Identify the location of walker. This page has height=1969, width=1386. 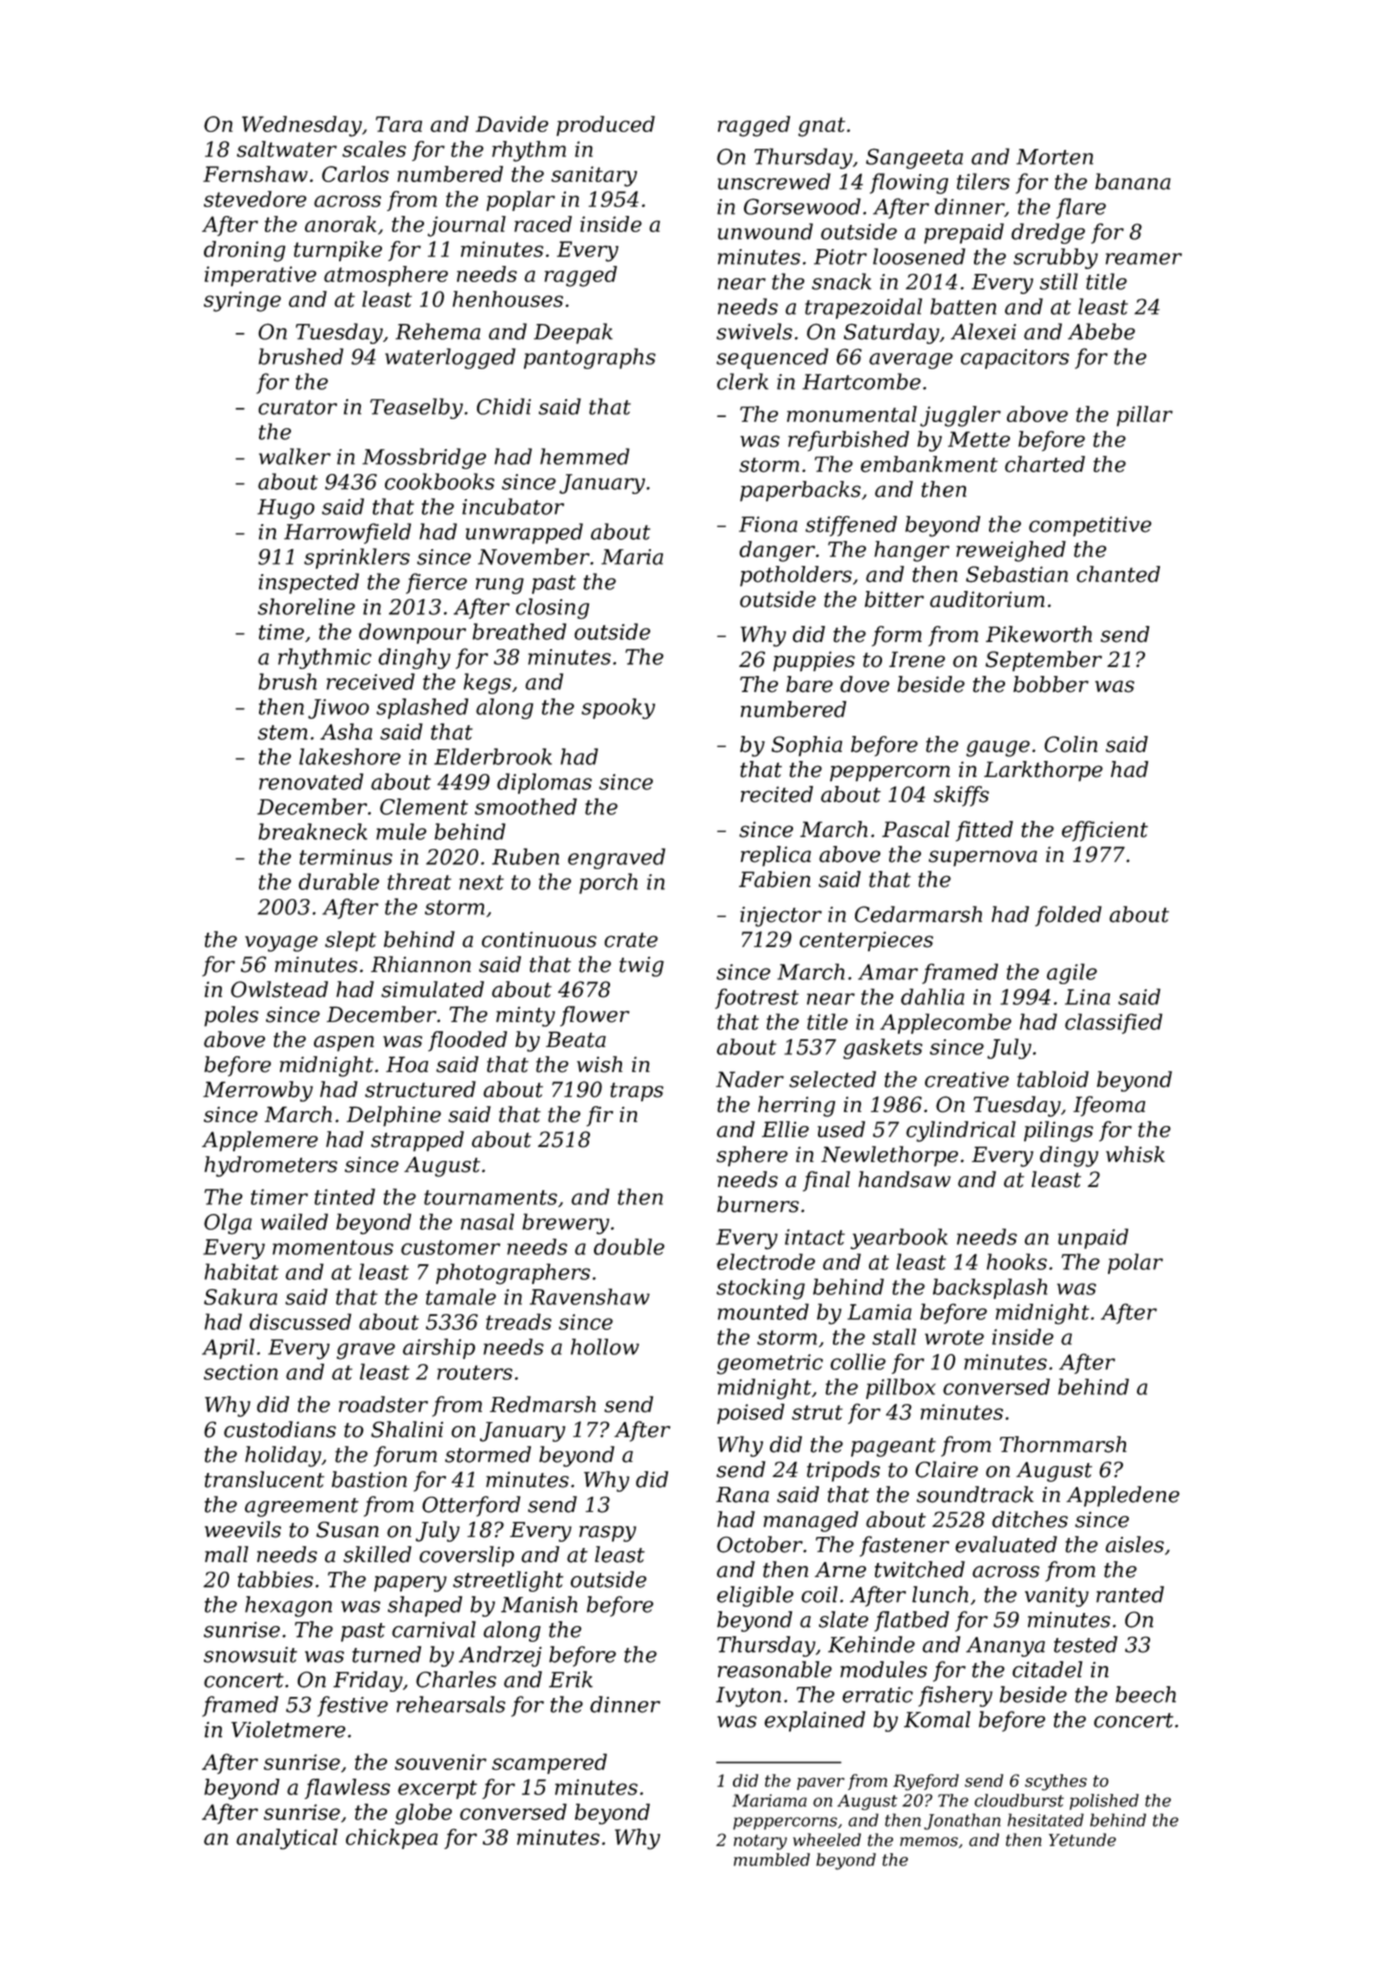
(295, 456).
